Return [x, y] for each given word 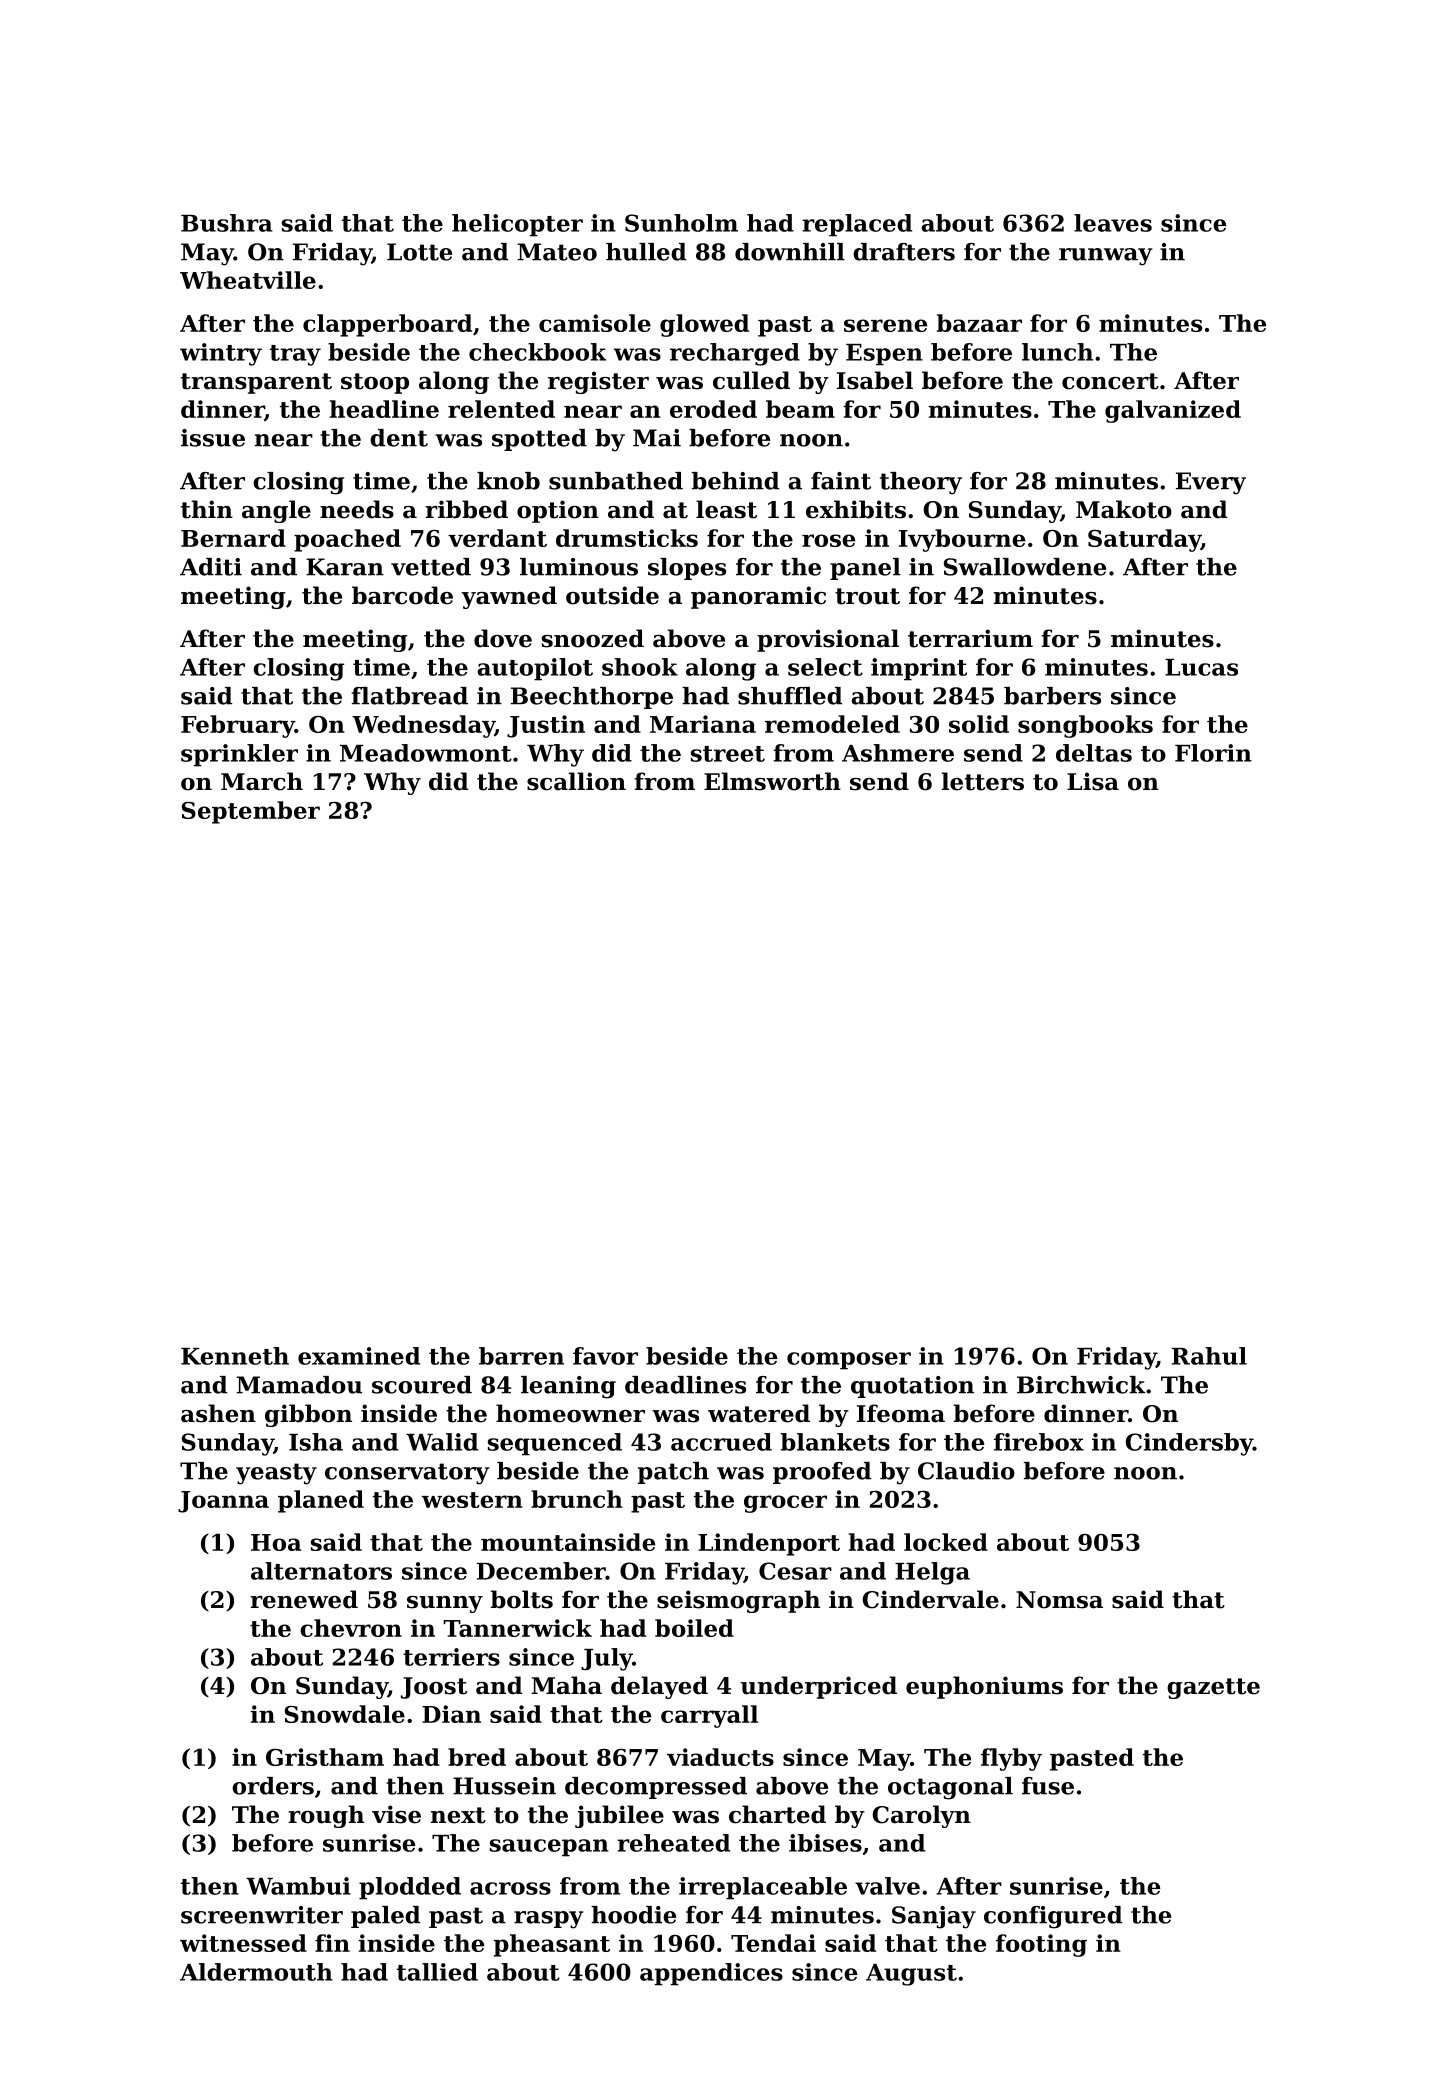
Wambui [298, 1886]
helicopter [517, 225]
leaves [1113, 223]
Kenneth [235, 1356]
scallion [576, 781]
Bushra [227, 223]
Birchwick [1081, 1385]
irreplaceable [763, 1888]
